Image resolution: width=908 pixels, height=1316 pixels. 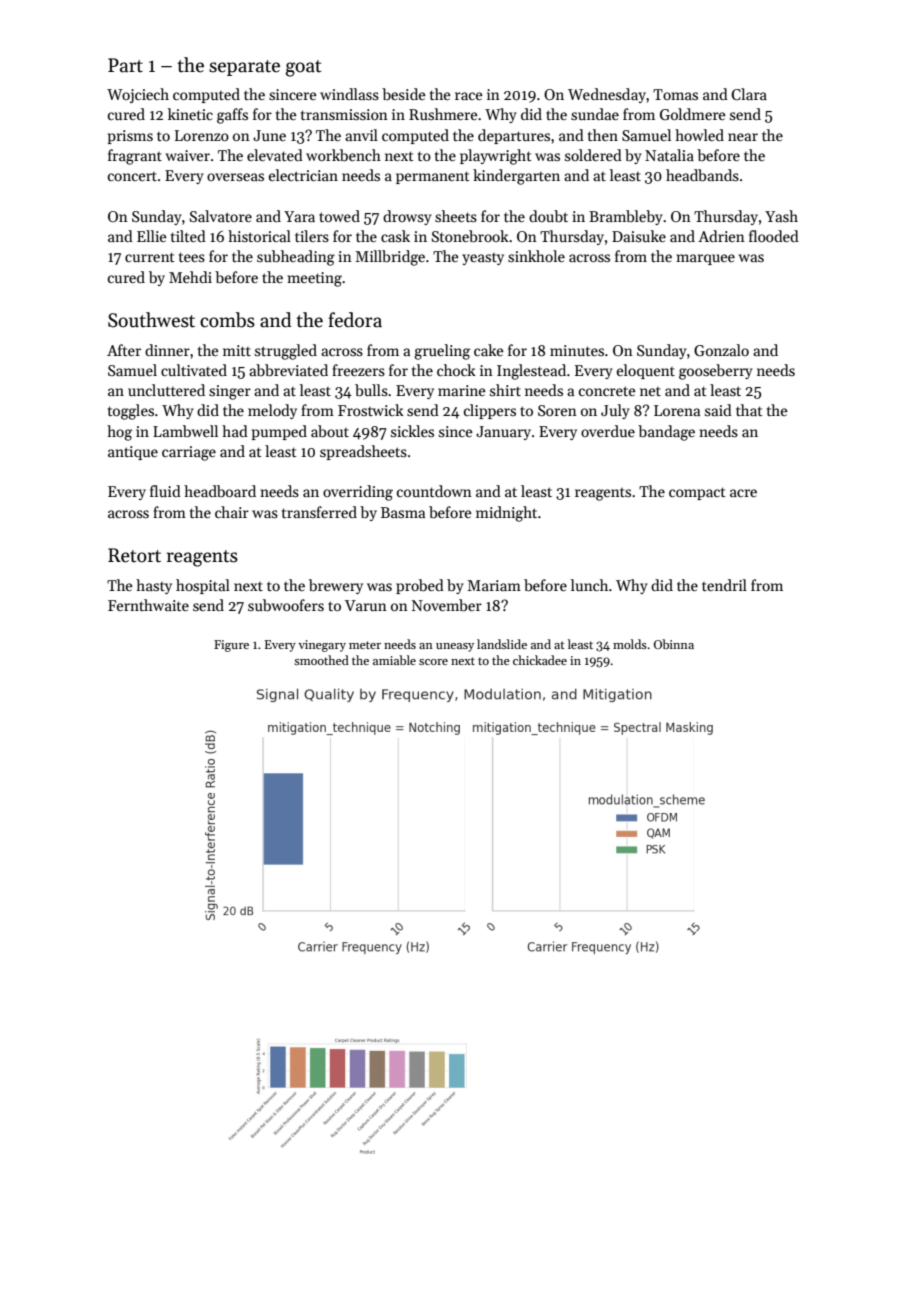 What do you see at coordinates (455, 647) in the screenshot?
I see `uneasy` at bounding box center [455, 647].
